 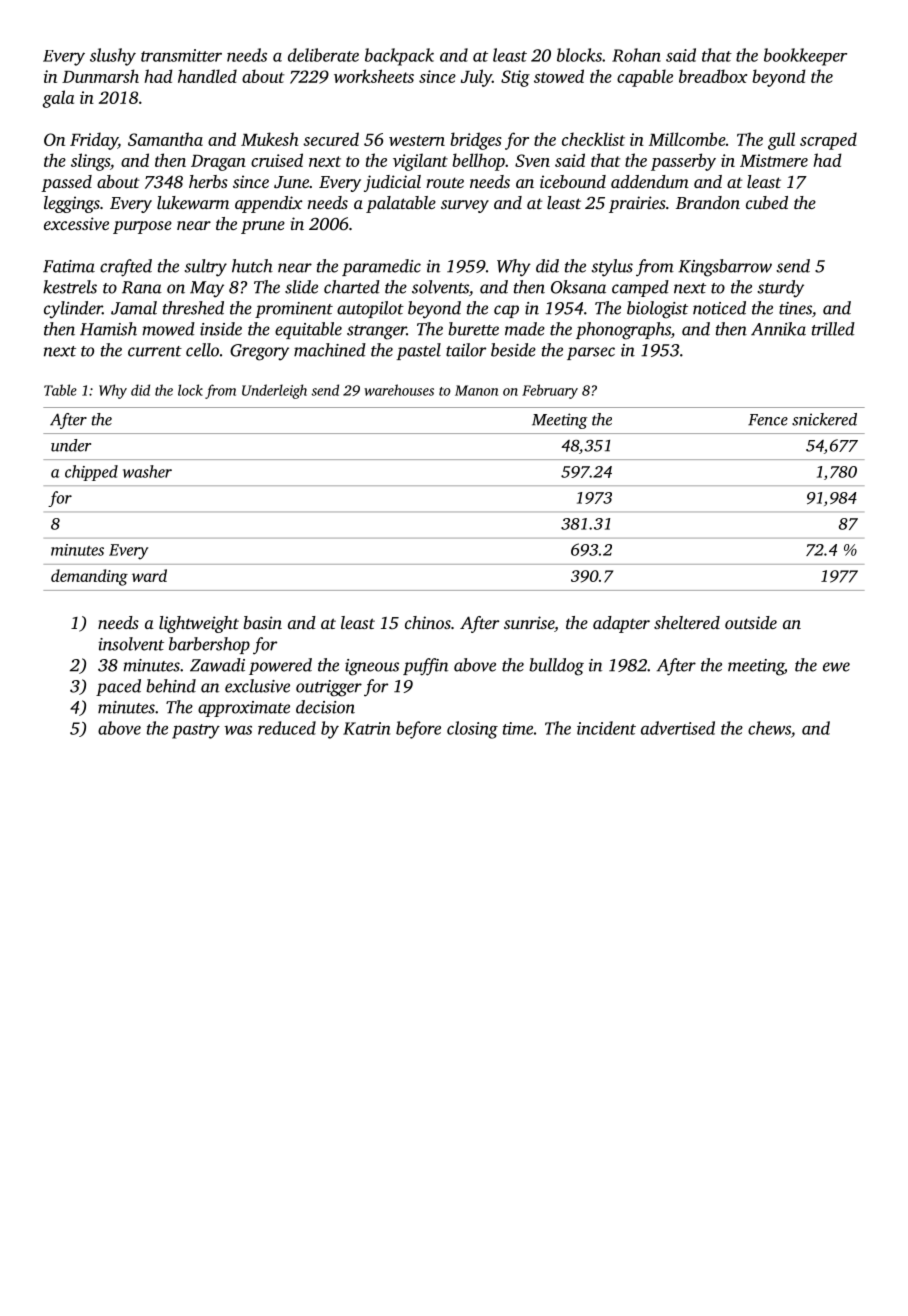 What do you see at coordinates (472, 730) in the screenshot?
I see `closing` at bounding box center [472, 730].
